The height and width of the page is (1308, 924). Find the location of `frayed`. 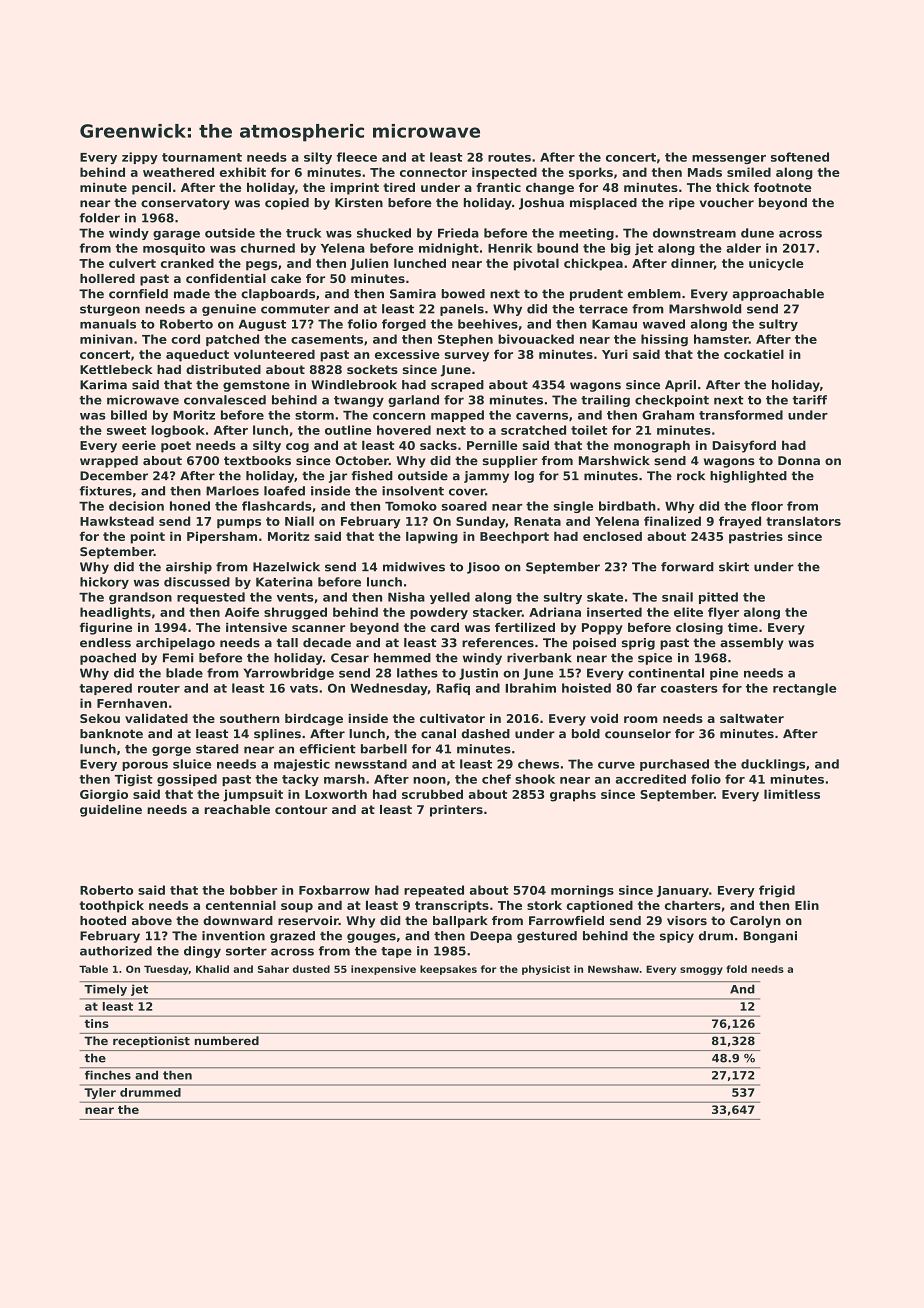

frayed is located at coordinates (740, 522).
